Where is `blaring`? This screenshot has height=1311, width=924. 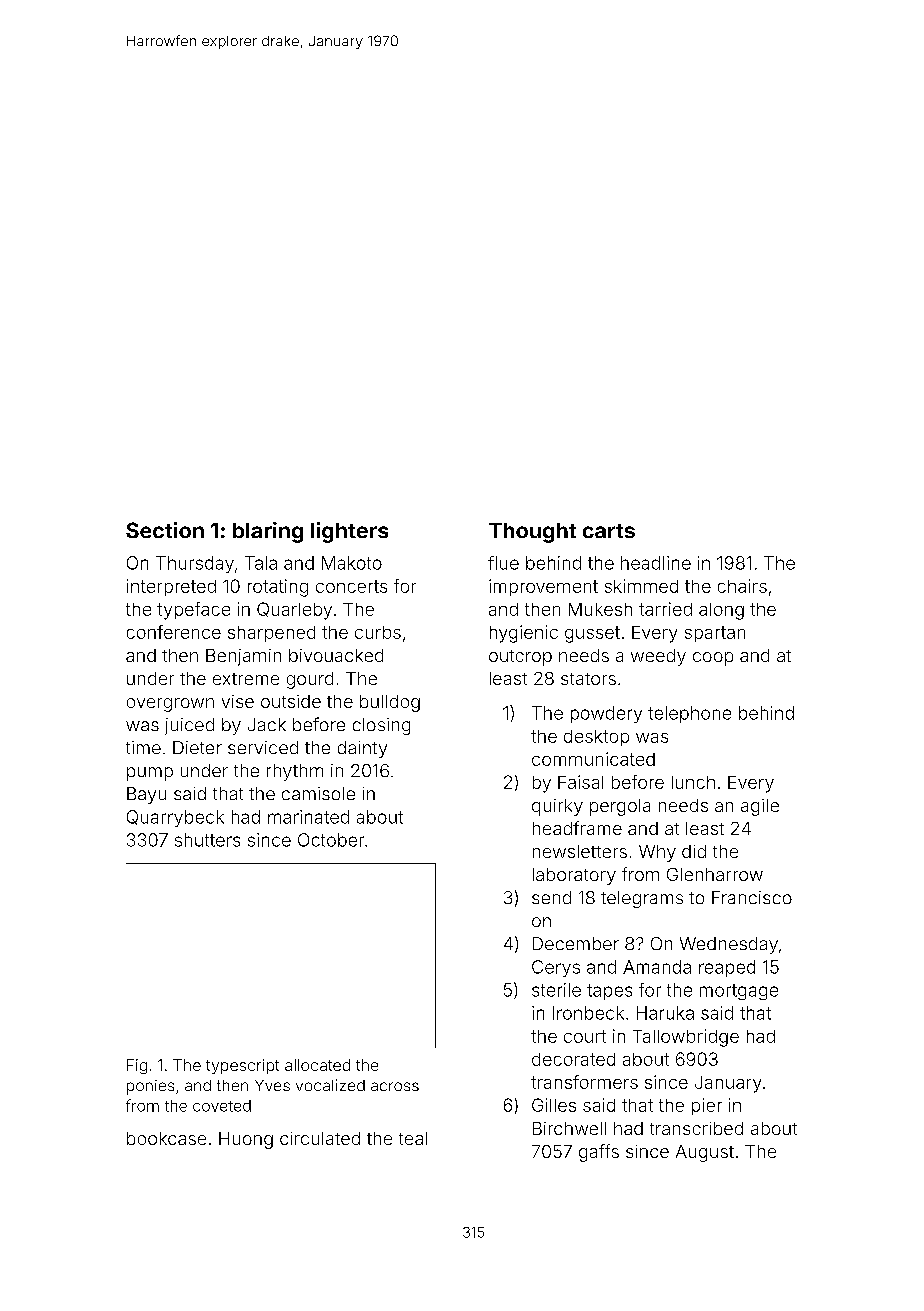 blaring is located at coordinates (268, 532).
